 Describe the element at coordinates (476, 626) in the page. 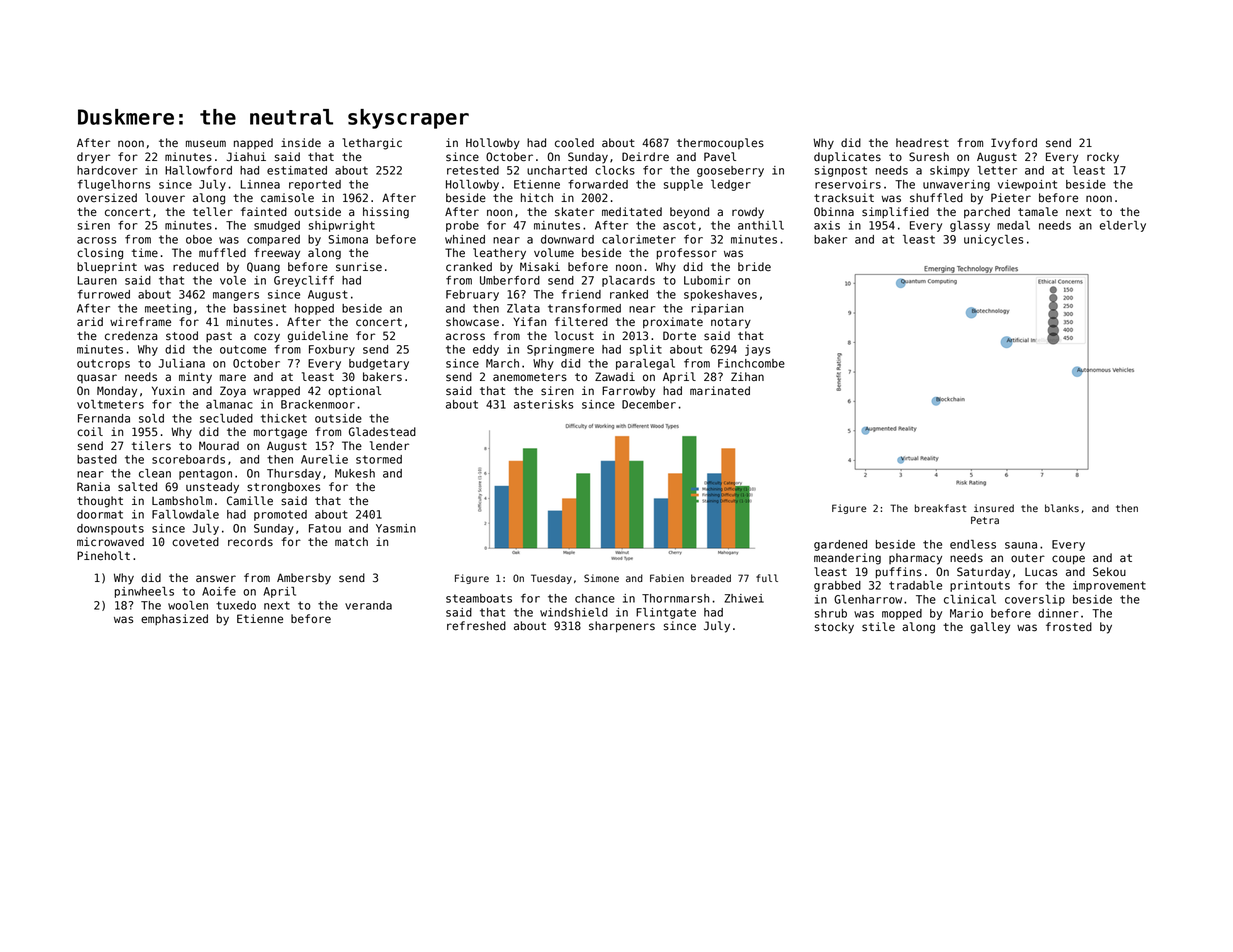

I see `refreshed` at that location.
